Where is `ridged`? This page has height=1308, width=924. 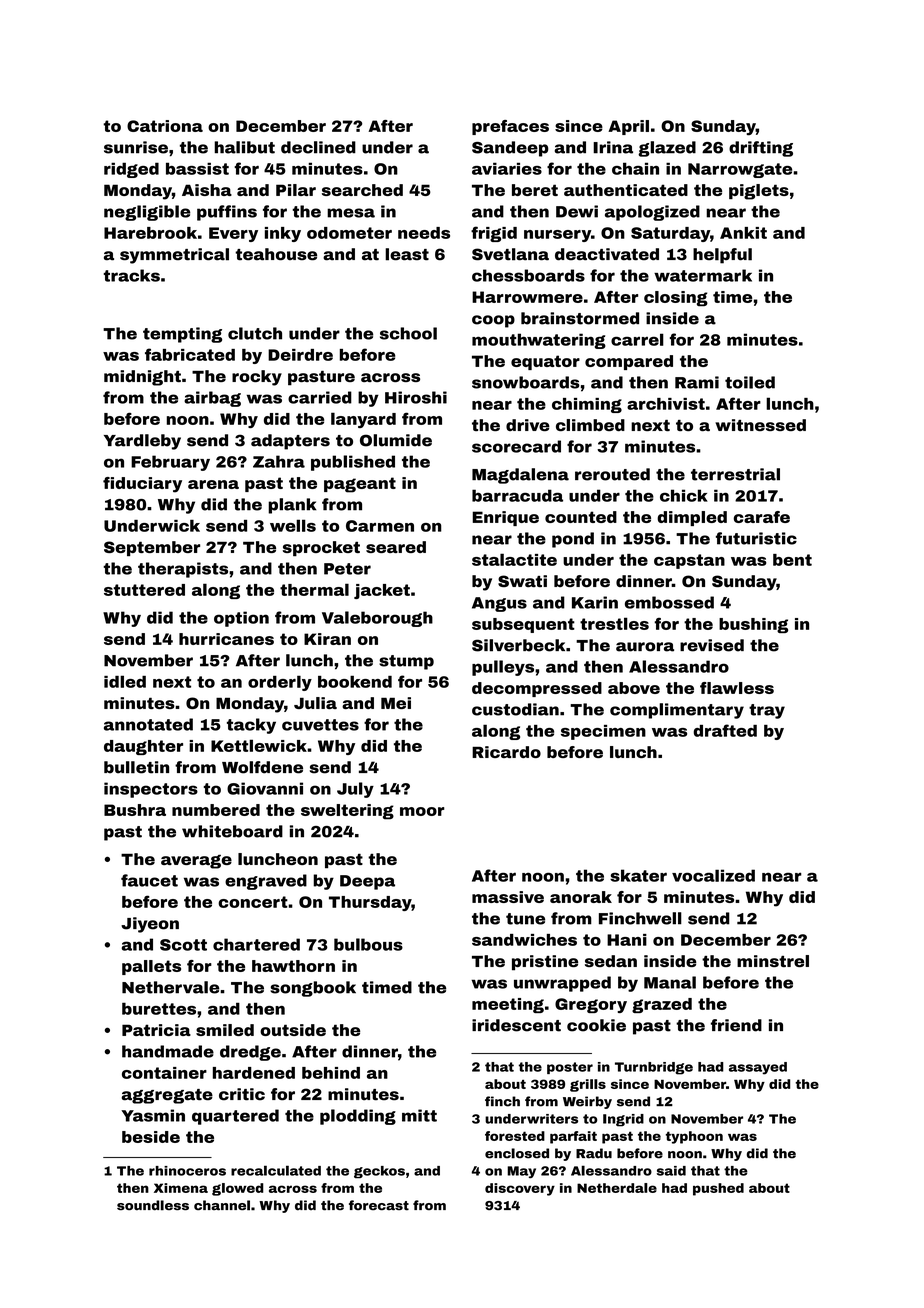
ridged is located at coordinates (131, 170).
